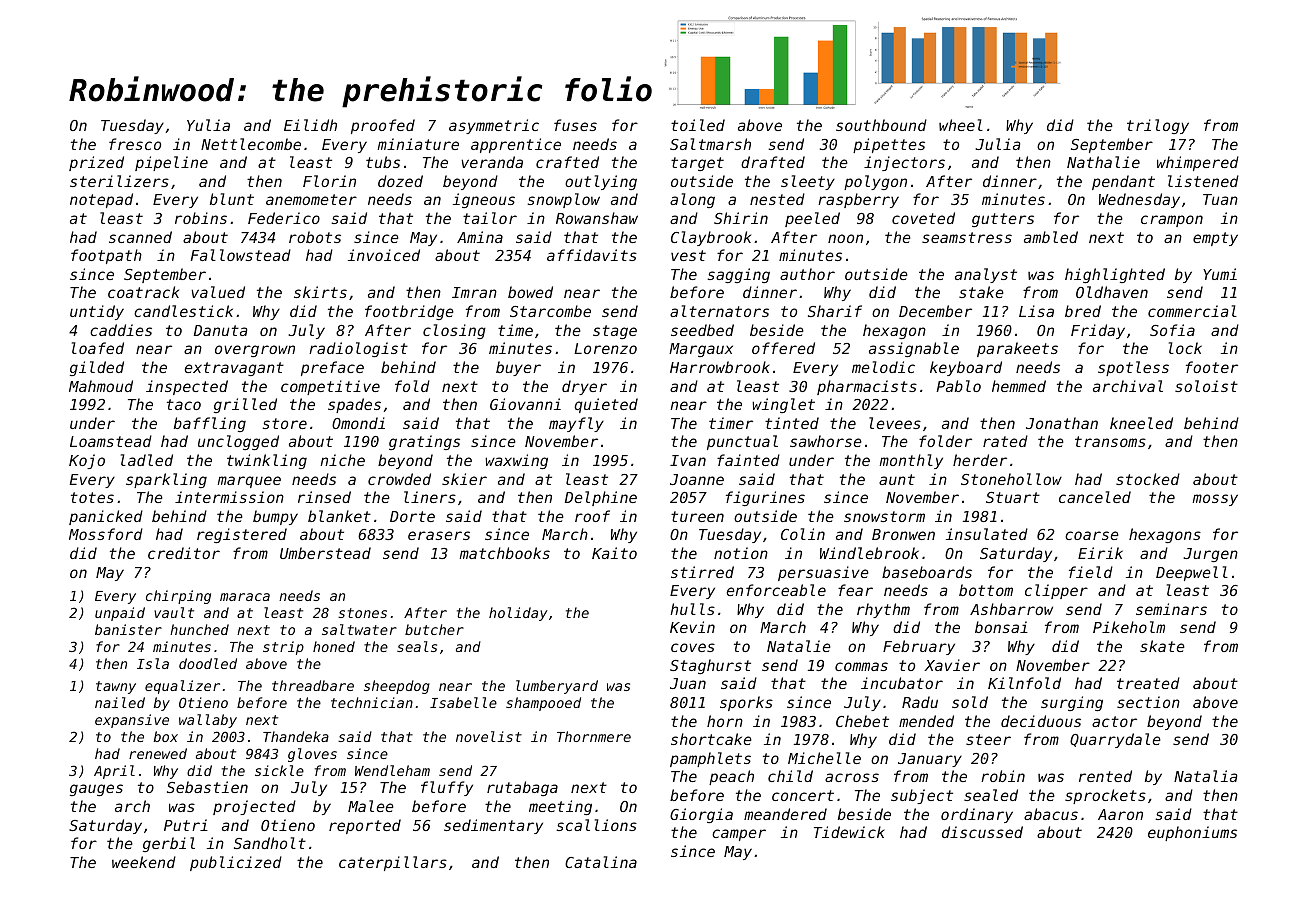  I want to click on trilogy, so click(1158, 126).
